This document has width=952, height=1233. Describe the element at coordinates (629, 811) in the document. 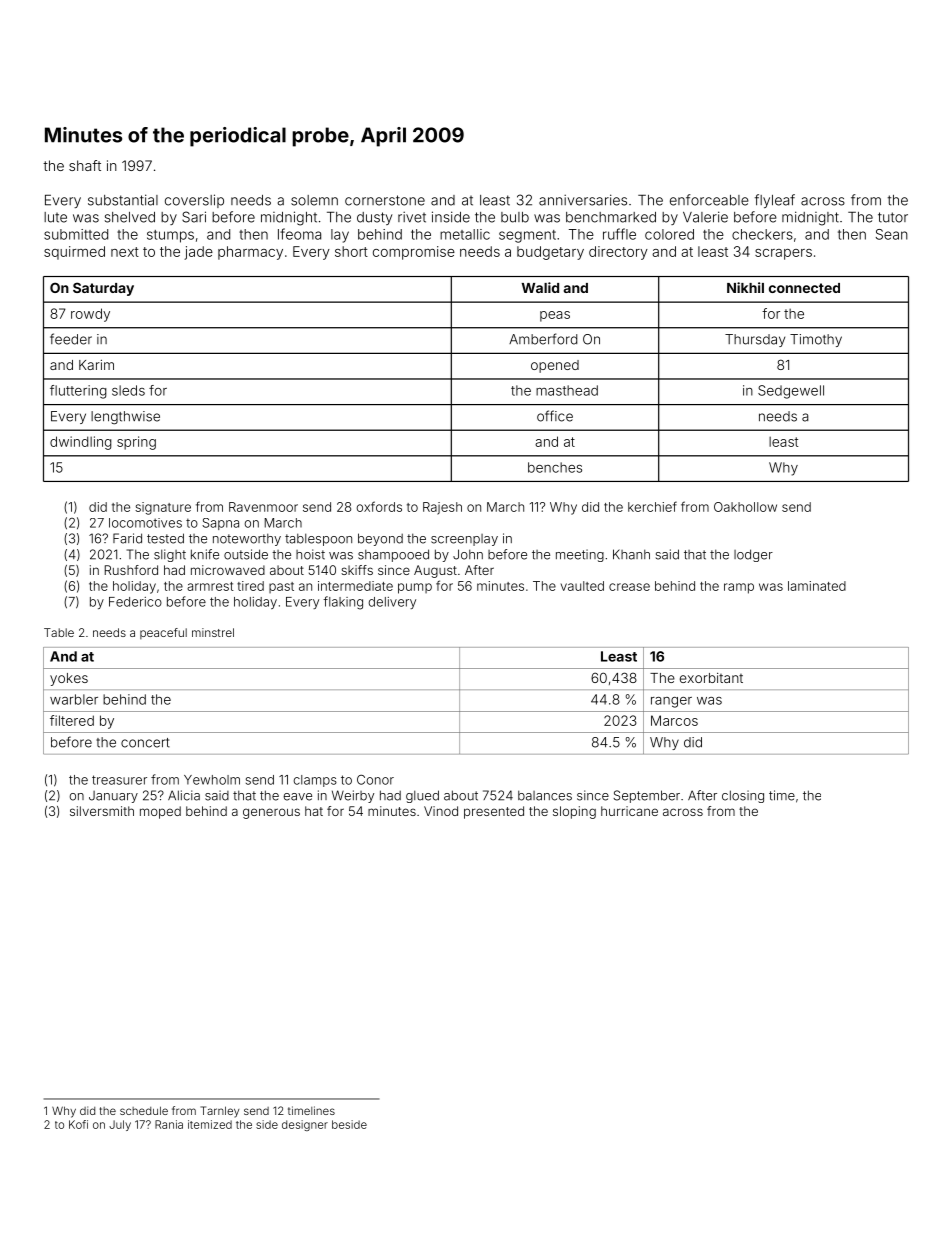

I see `hurricane` at that location.
